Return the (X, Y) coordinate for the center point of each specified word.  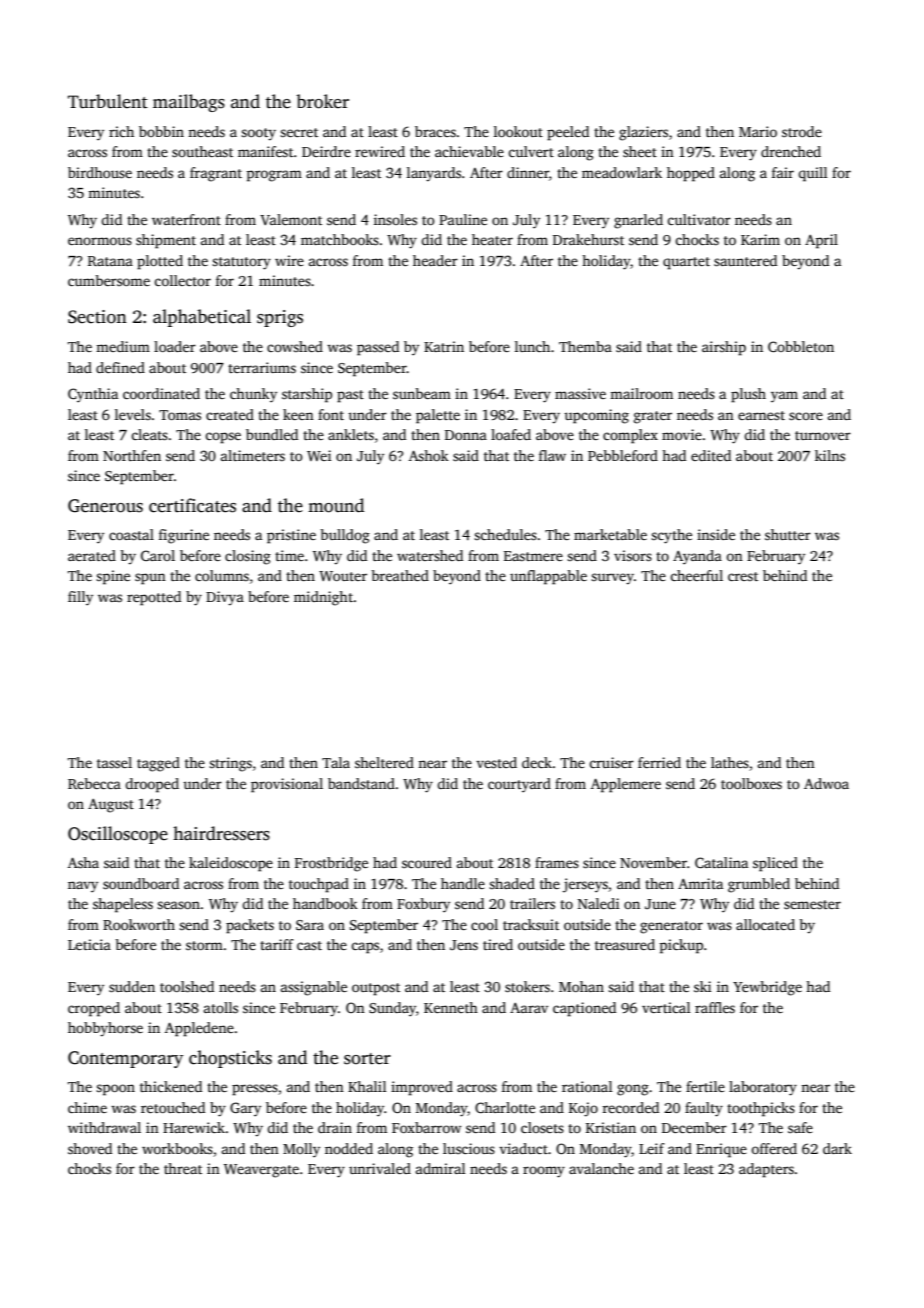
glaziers (643, 133)
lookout (518, 131)
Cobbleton (801, 346)
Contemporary (125, 1059)
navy (83, 887)
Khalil (367, 1086)
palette (438, 416)
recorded (630, 1107)
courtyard (519, 785)
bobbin (161, 131)
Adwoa (826, 783)
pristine (291, 536)
